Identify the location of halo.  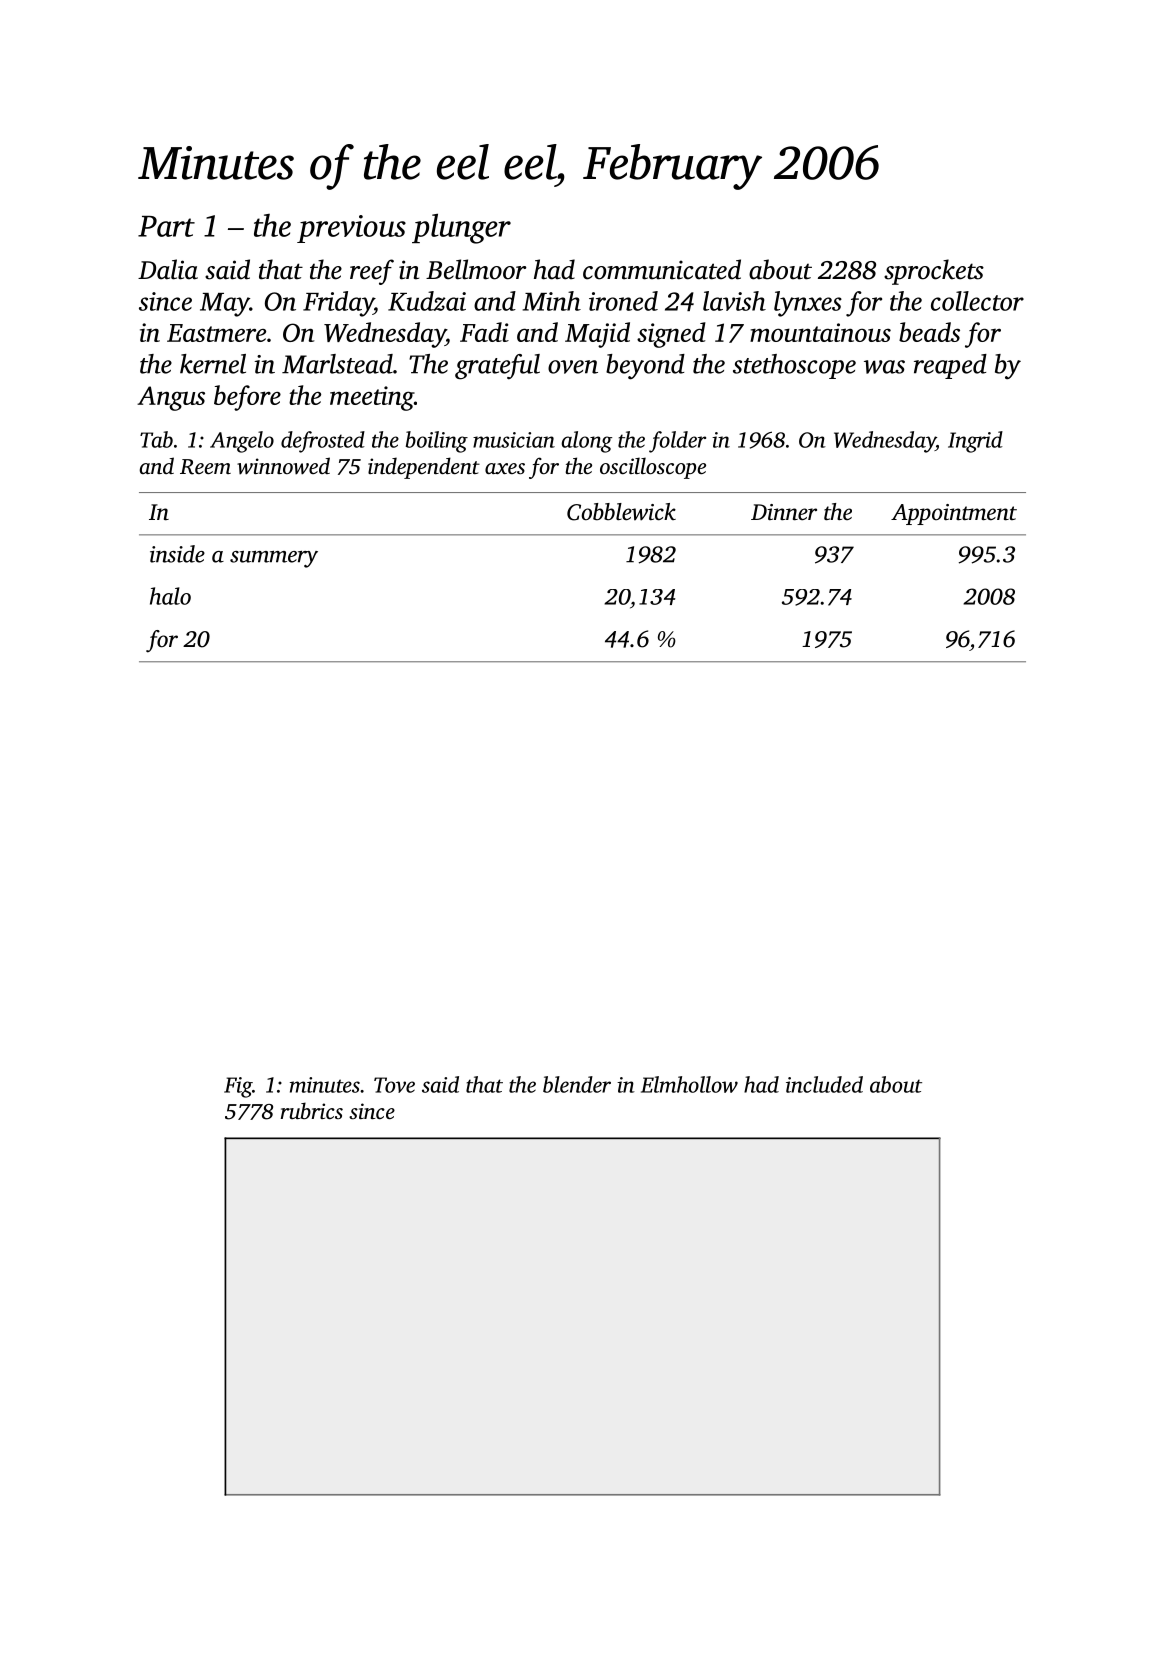
(170, 596).
